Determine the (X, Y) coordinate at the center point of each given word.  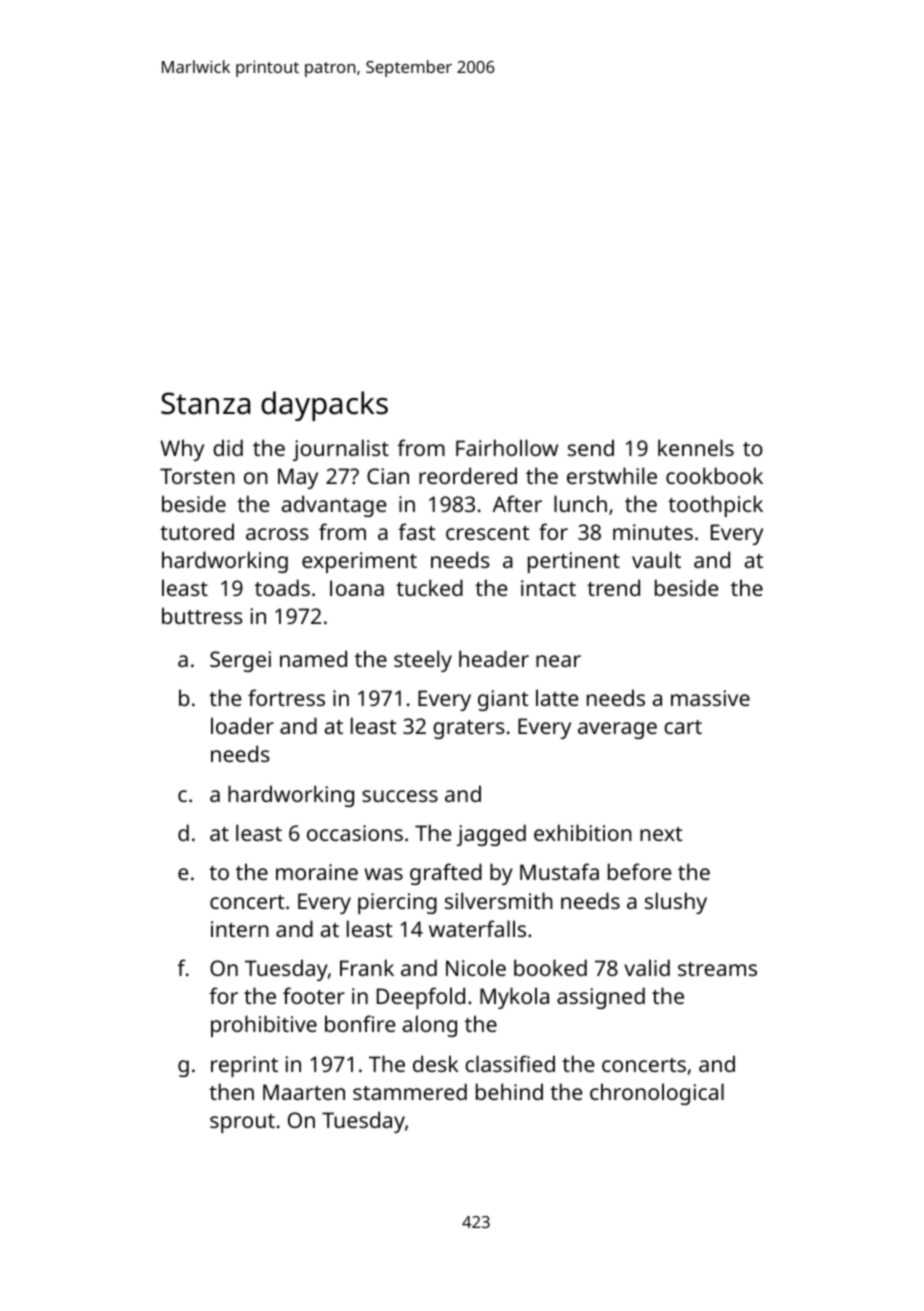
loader (242, 725)
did (228, 447)
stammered (410, 1091)
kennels (696, 447)
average (617, 730)
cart (683, 727)
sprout (242, 1123)
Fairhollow (507, 447)
